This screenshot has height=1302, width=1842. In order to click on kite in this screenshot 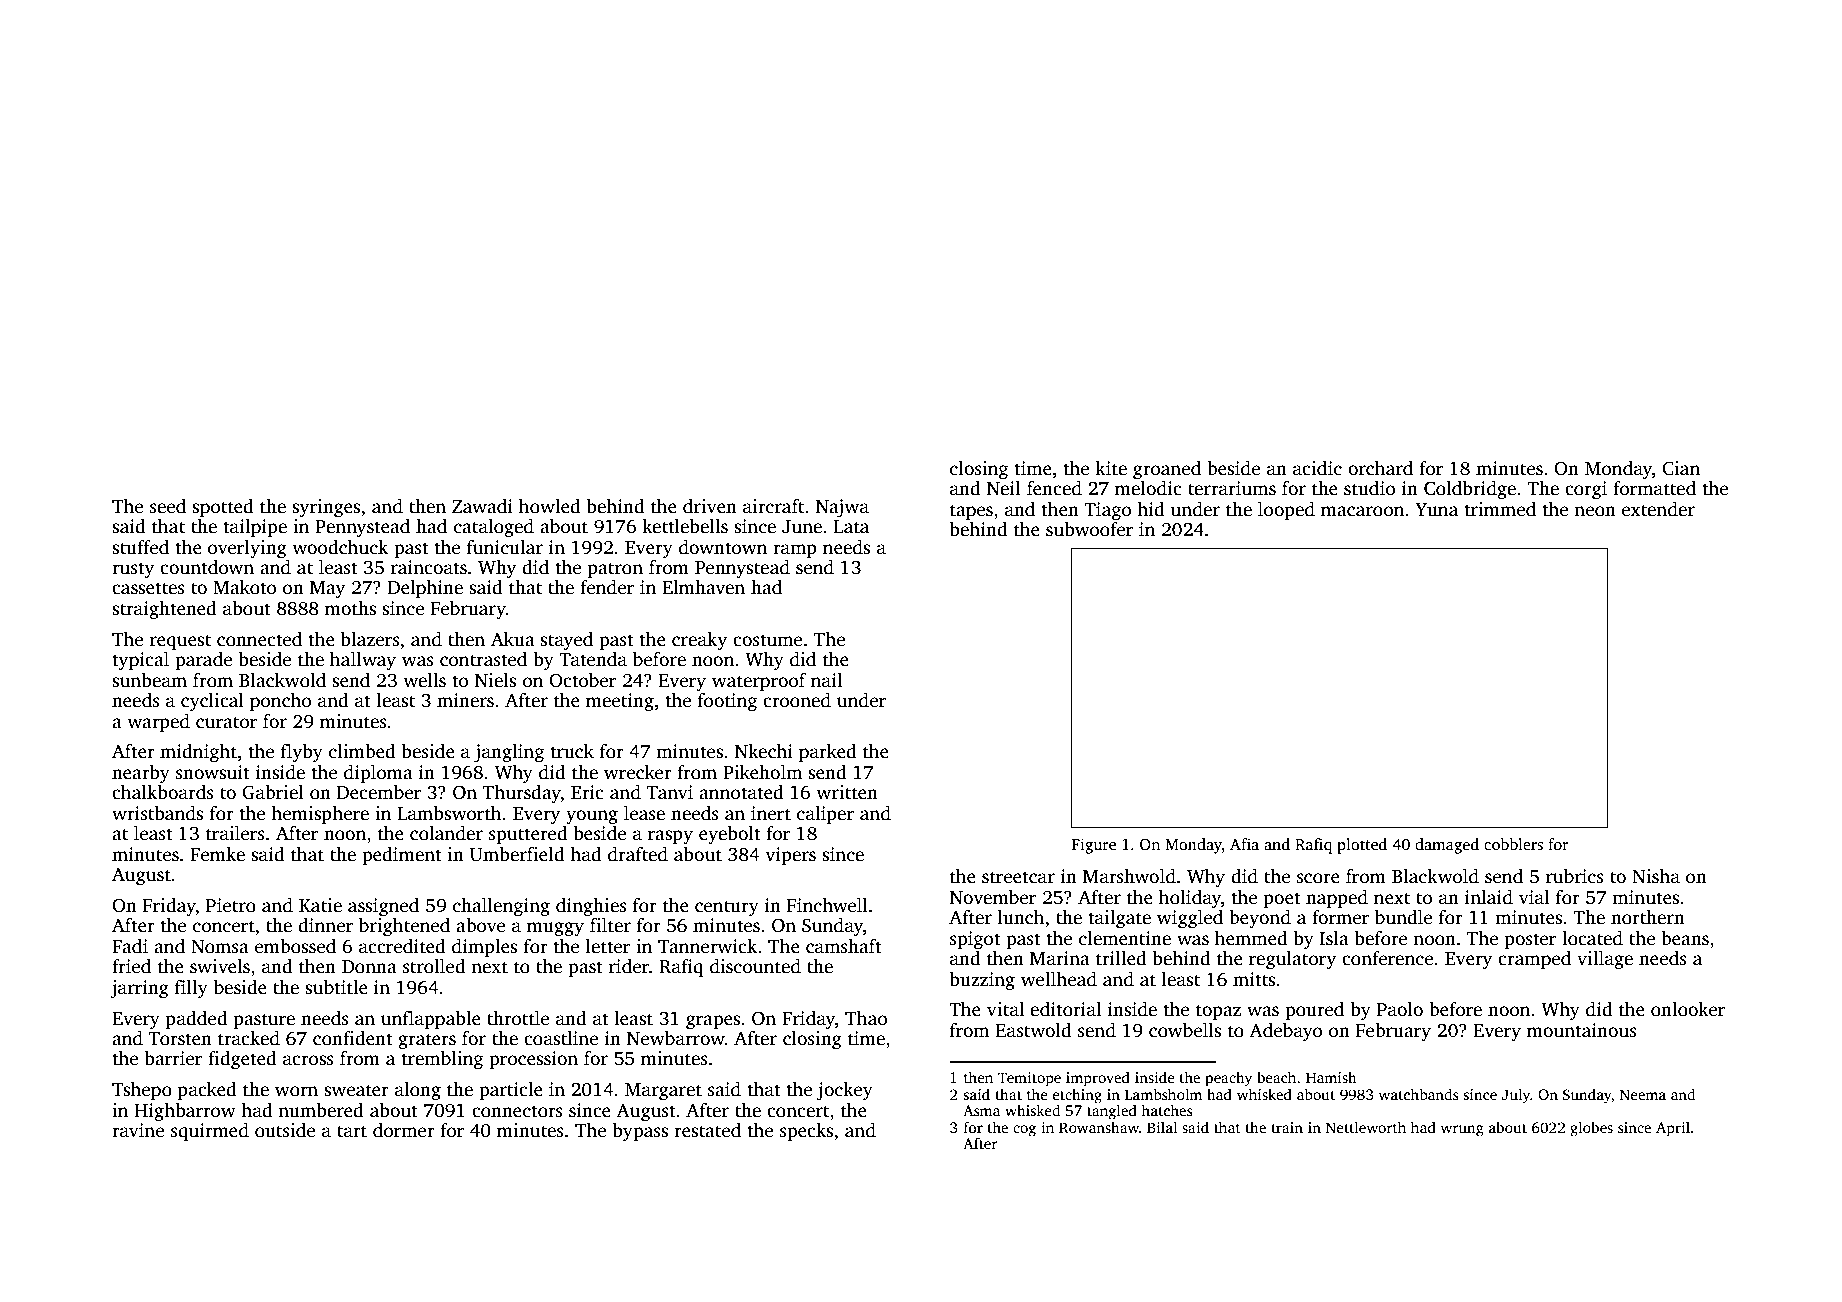, I will do `click(1111, 468)`.
